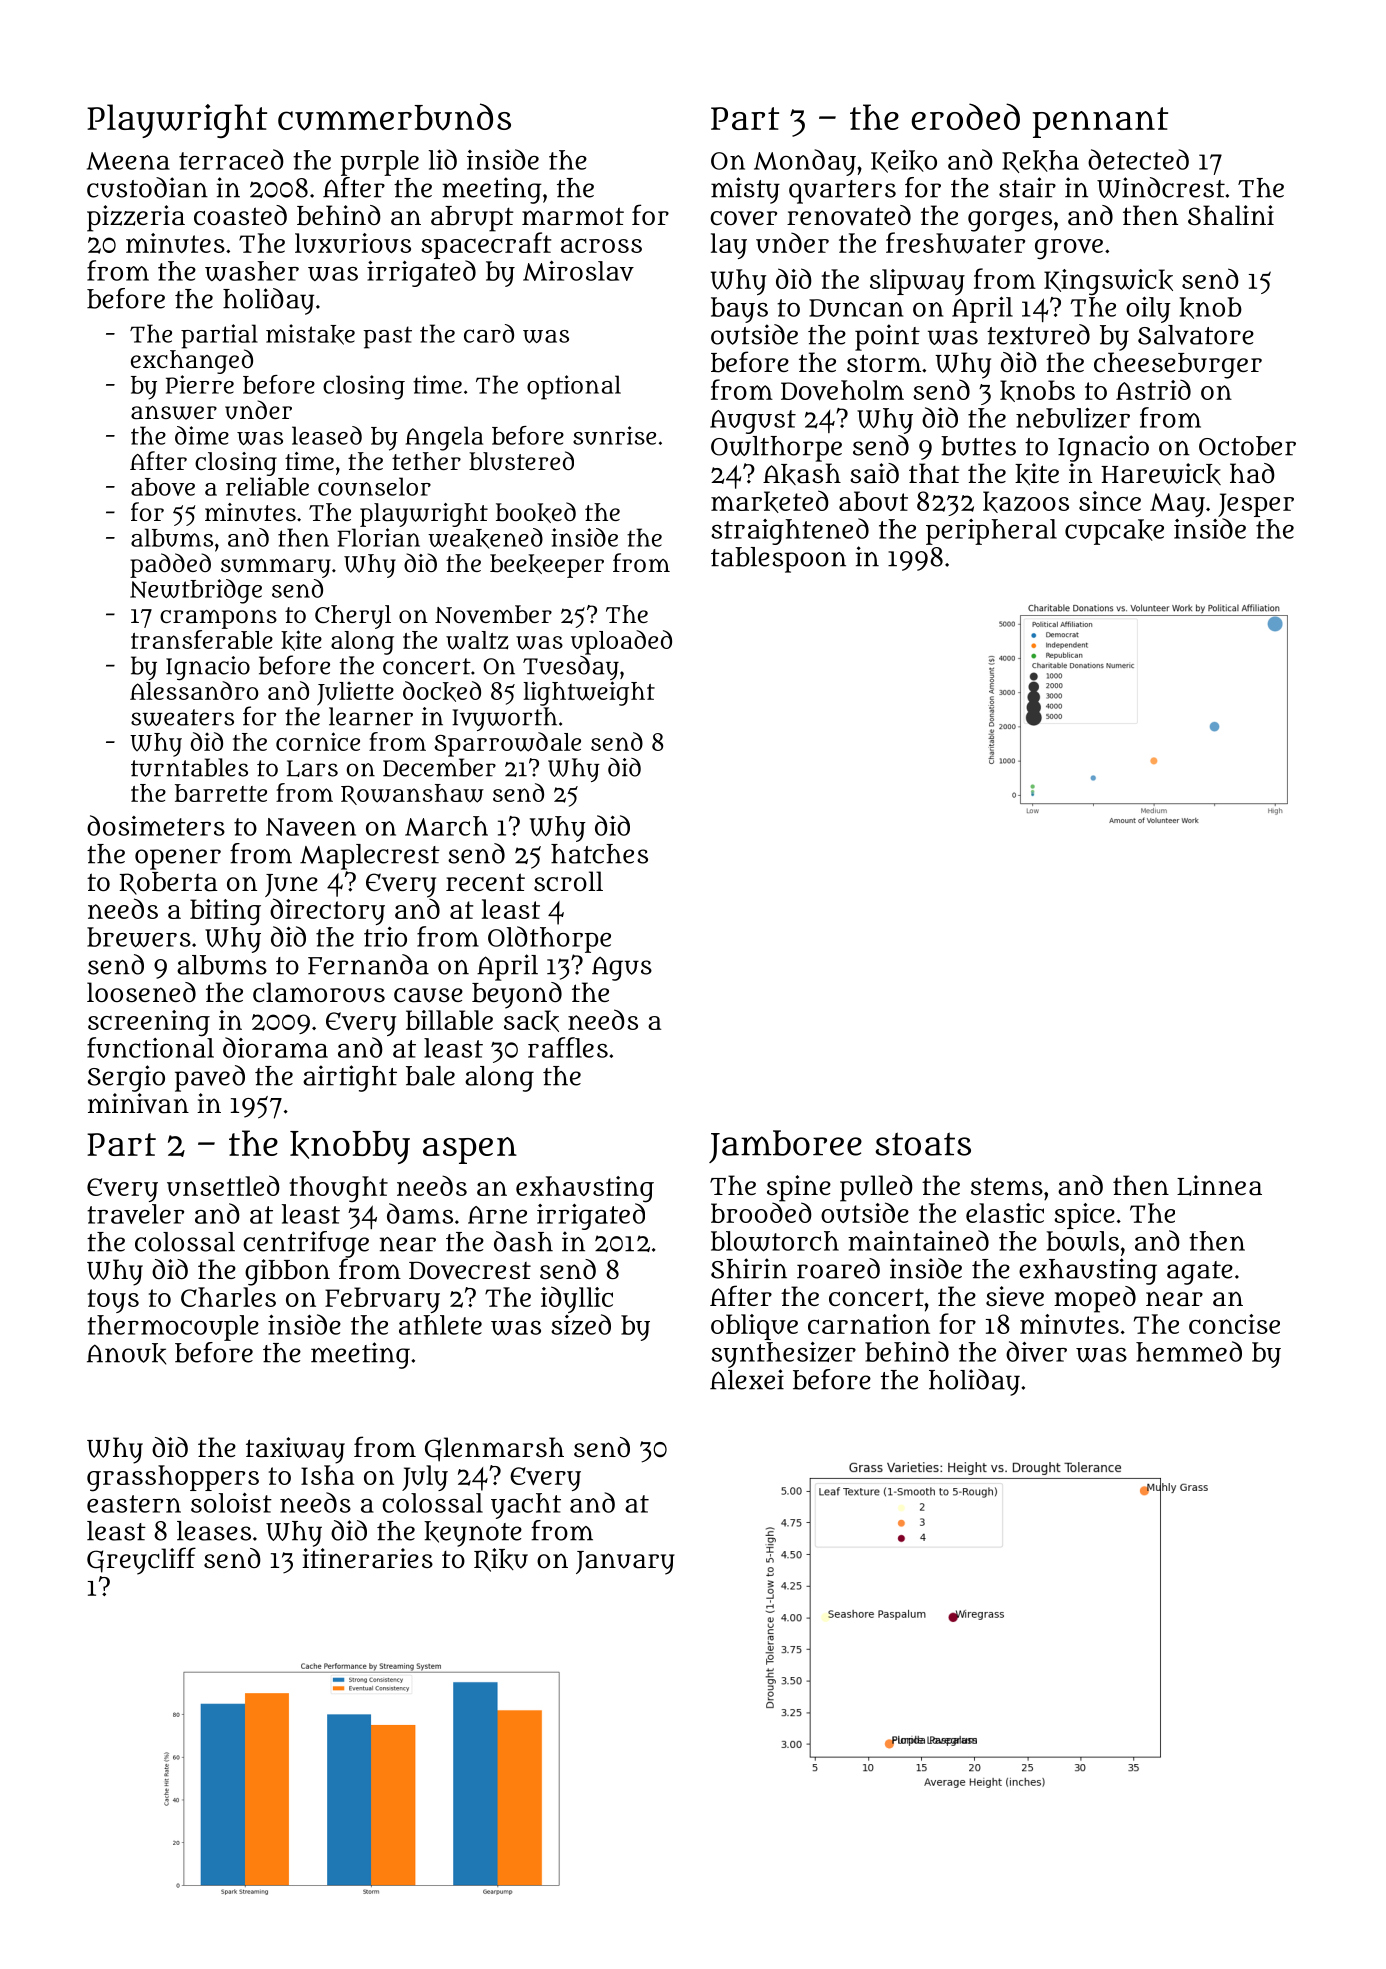 Image resolution: width=1386 pixels, height=1969 pixels. Describe the element at coordinates (477, 640) in the screenshot. I see `waltz` at that location.
